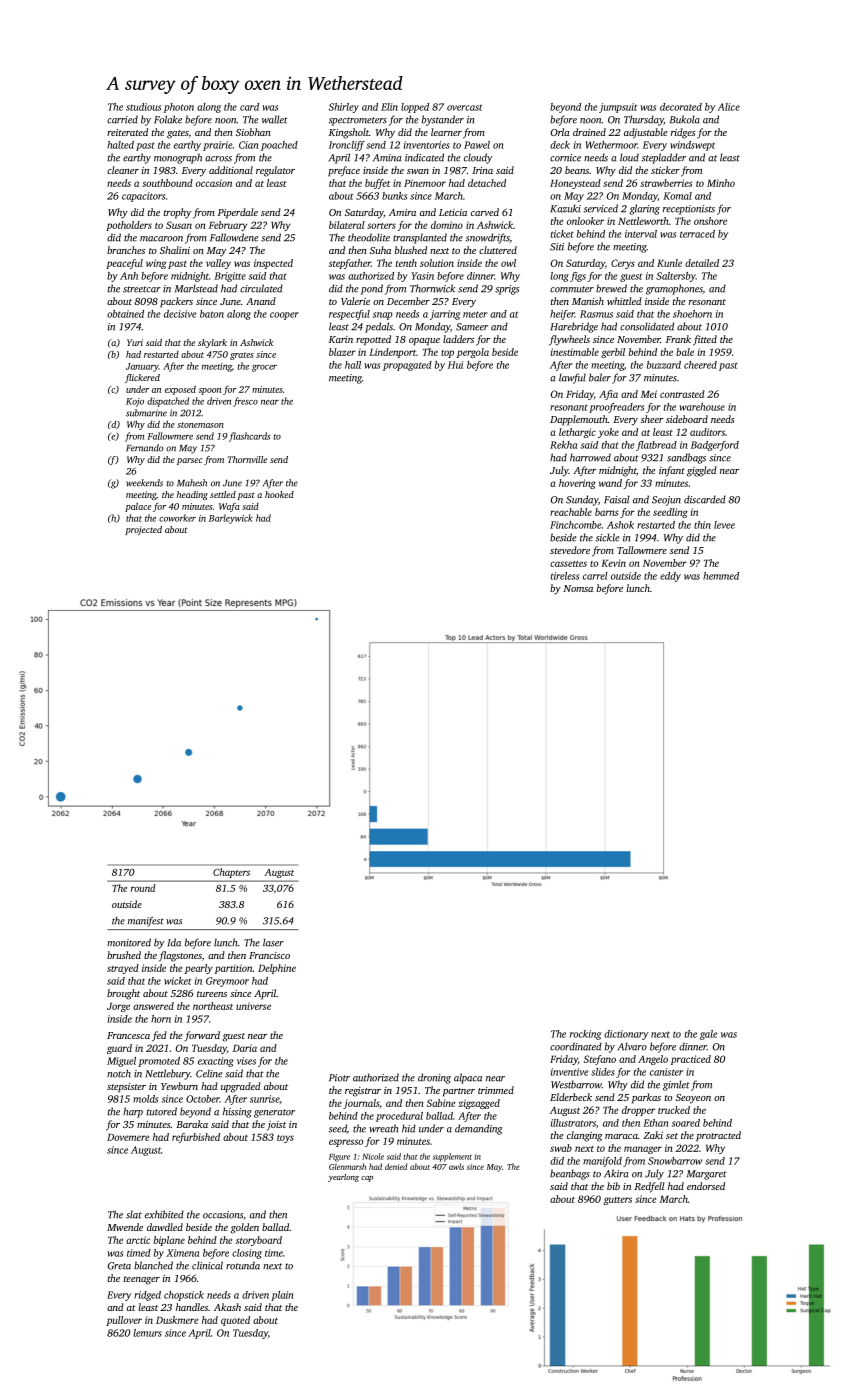  What do you see at coordinates (588, 301) in the screenshot?
I see `Manish` at bounding box center [588, 301].
